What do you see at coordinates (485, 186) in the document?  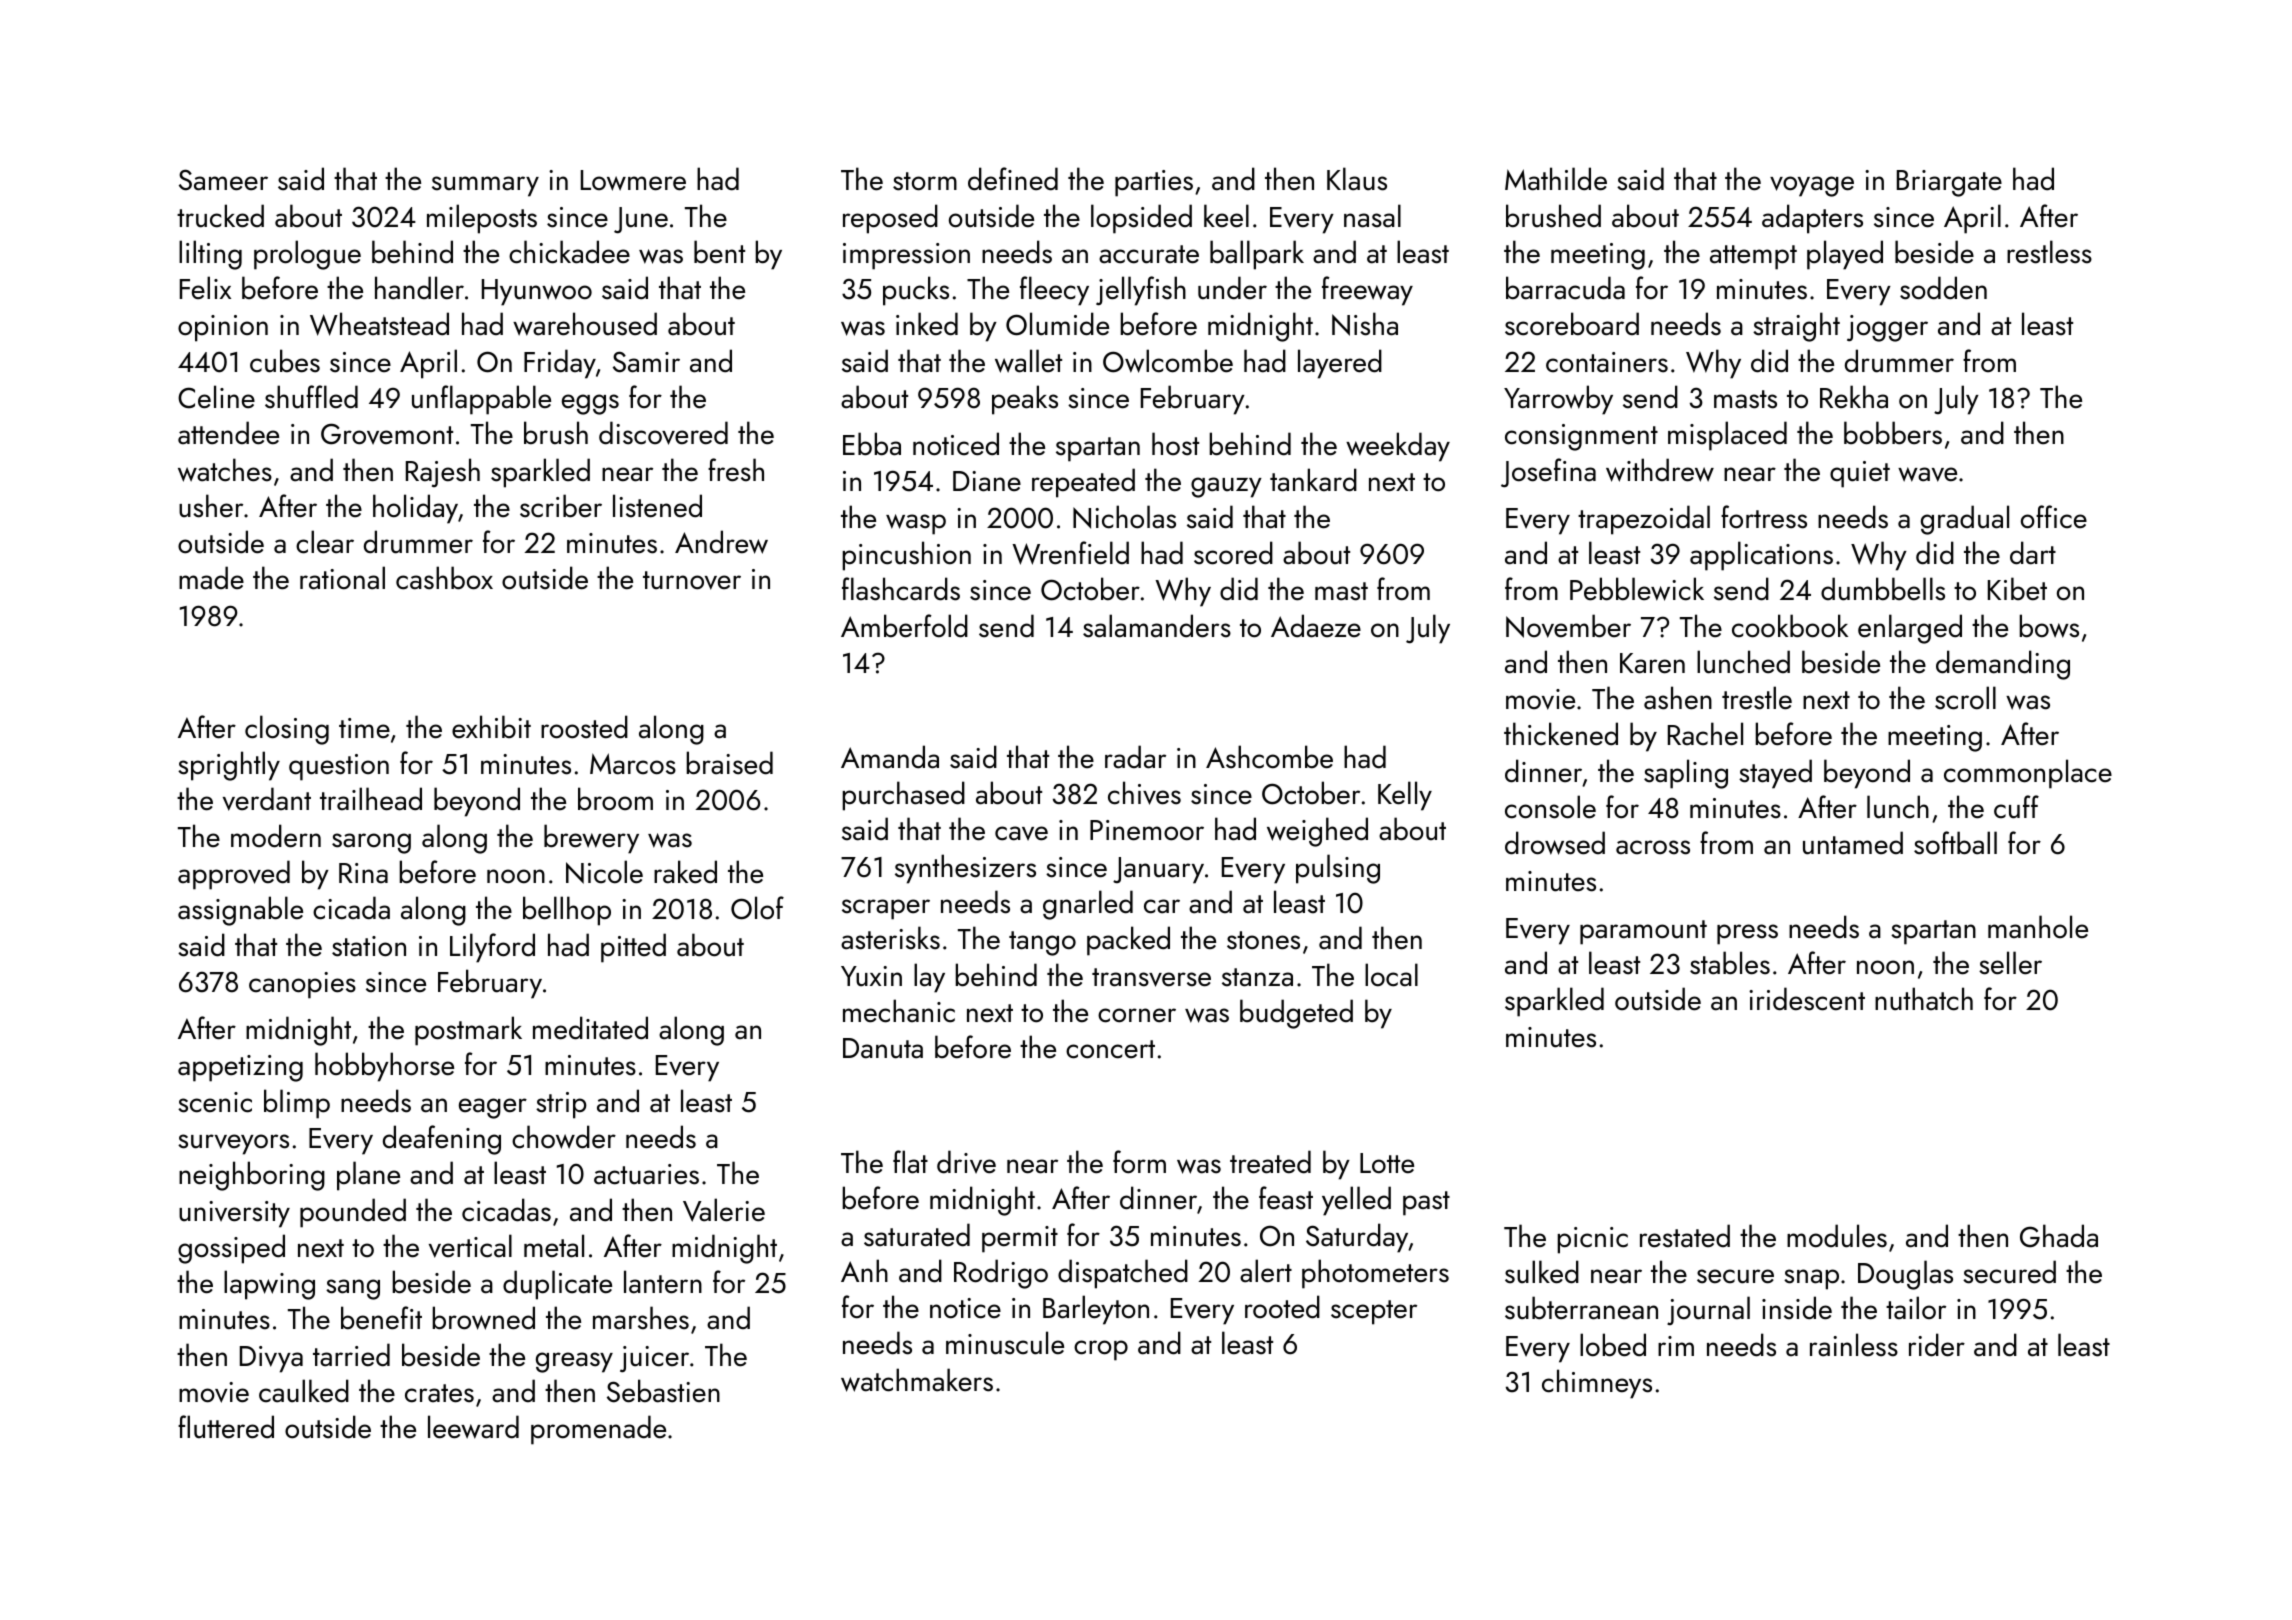 I see `summary` at bounding box center [485, 186].
